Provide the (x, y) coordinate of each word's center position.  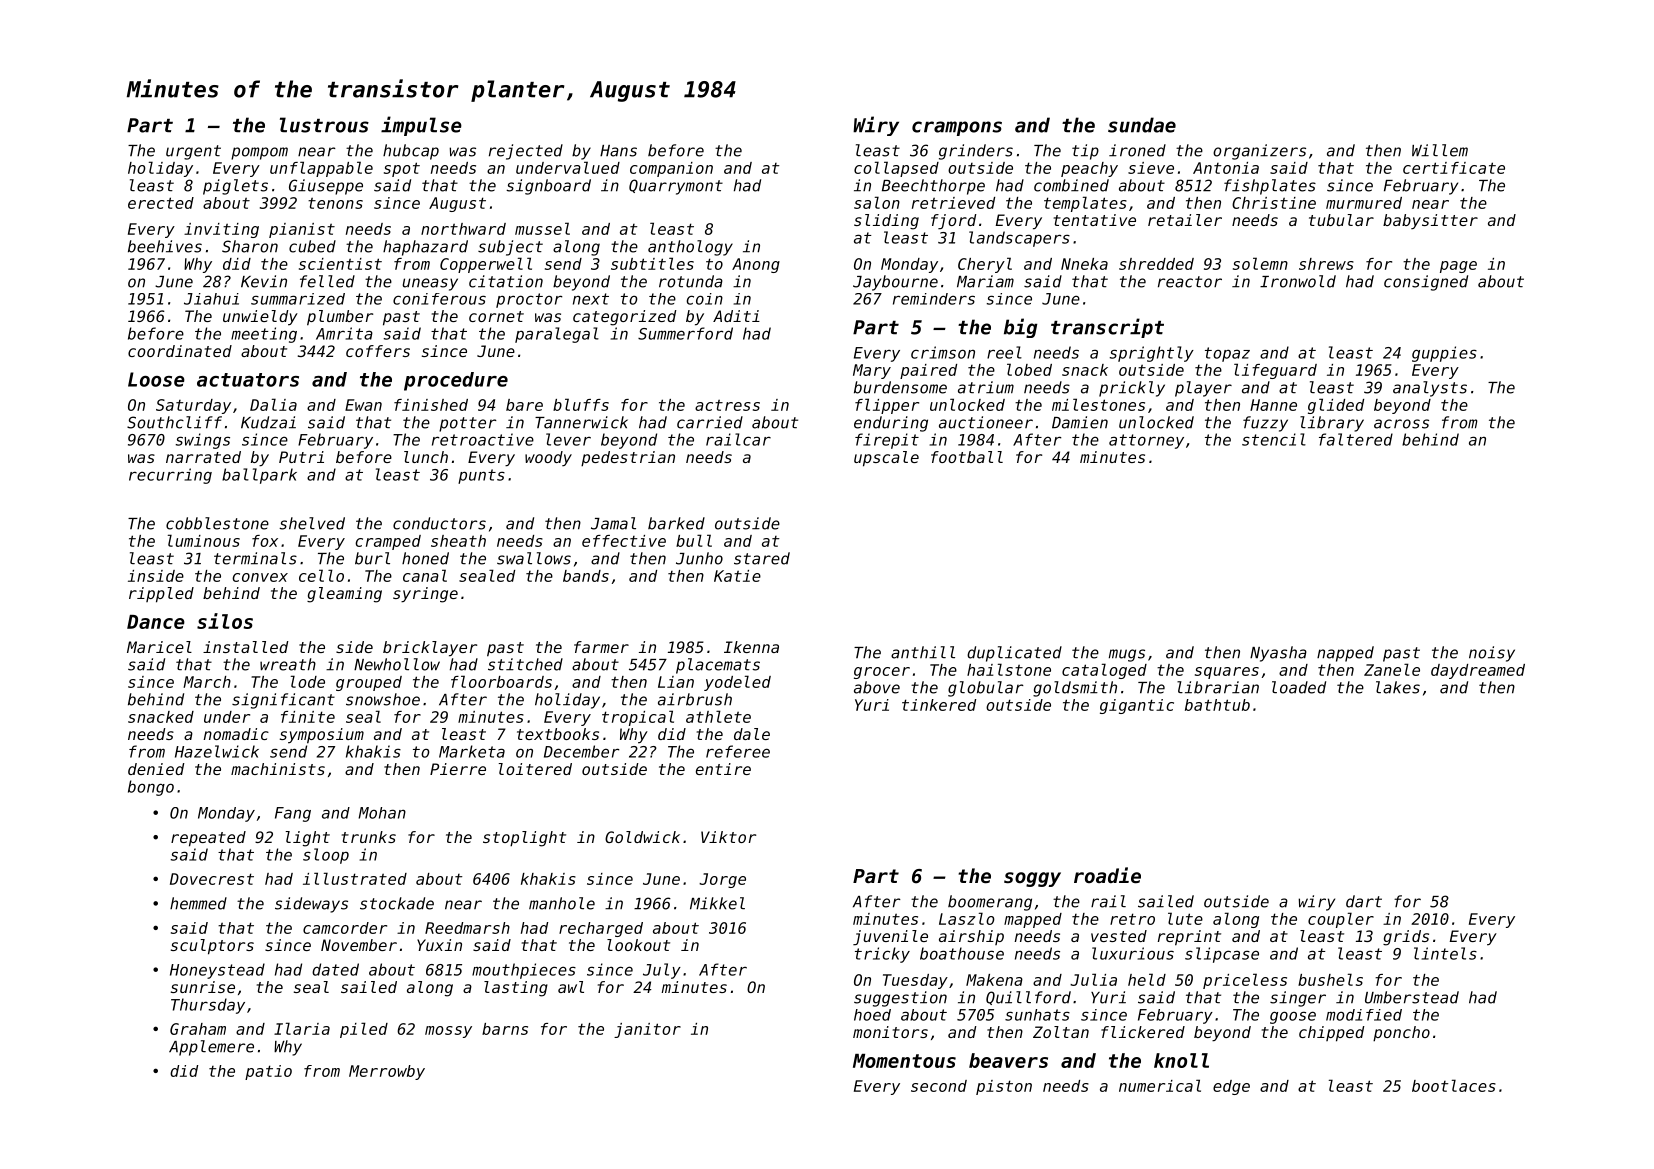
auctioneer (986, 422)
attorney (1146, 441)
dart (1364, 901)
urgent (193, 152)
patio (268, 1072)
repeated (208, 839)
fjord (954, 222)
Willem (1440, 150)
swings (203, 441)
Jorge (722, 880)
